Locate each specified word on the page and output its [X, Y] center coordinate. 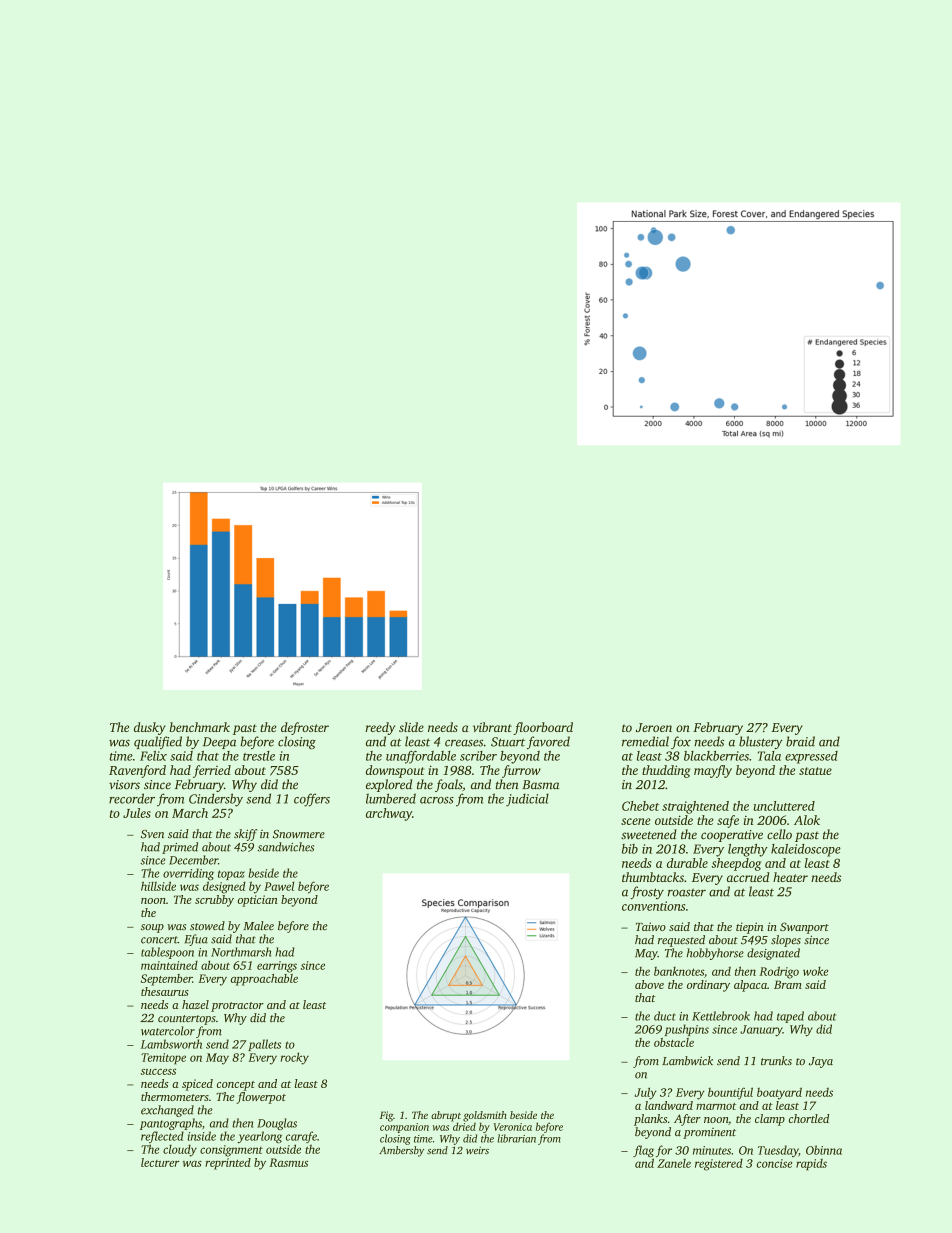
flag [643, 1151]
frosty [647, 892]
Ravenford [137, 771]
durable [687, 863]
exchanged [167, 1111]
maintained [169, 965]
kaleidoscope [806, 850]
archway [389, 814]
